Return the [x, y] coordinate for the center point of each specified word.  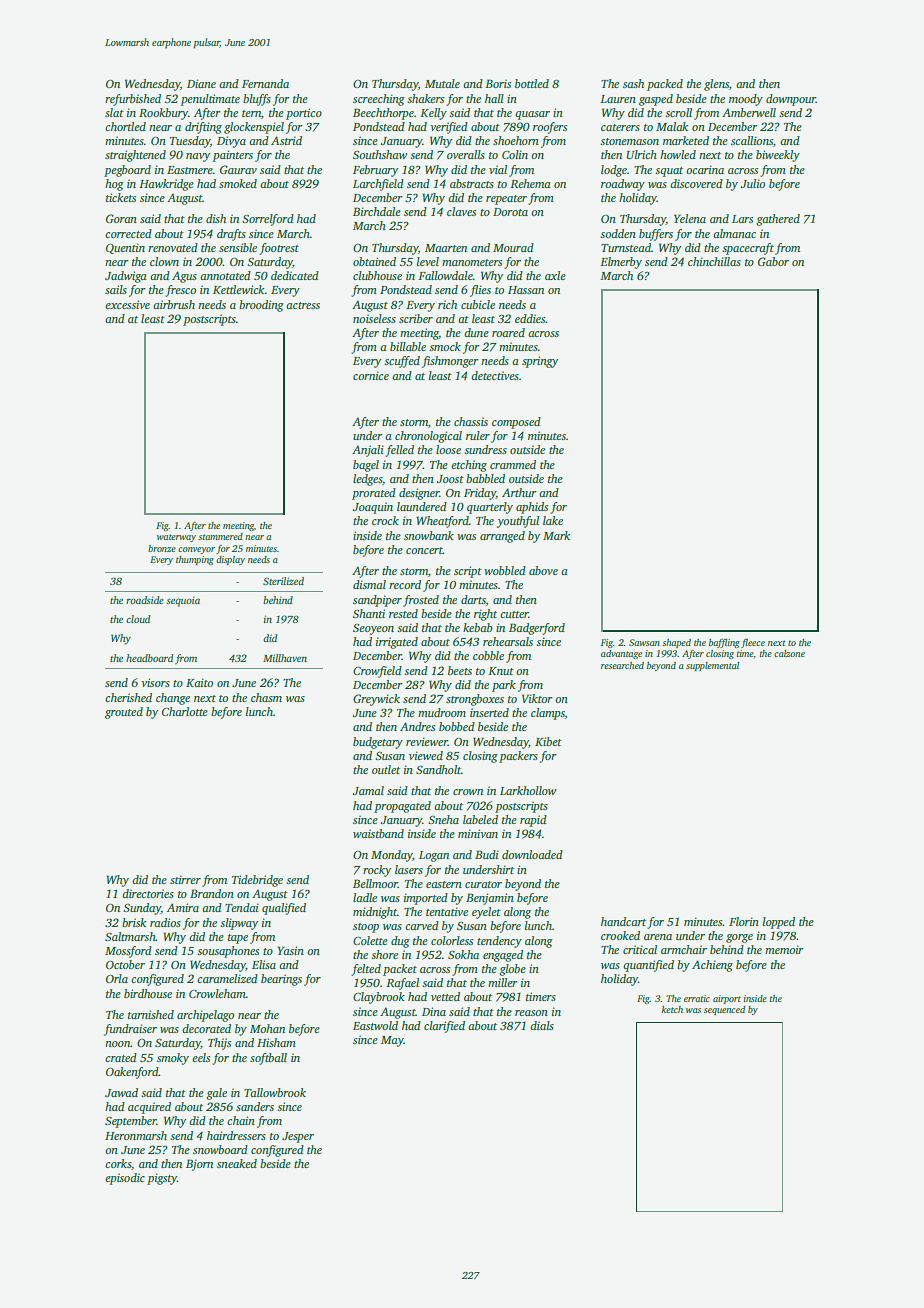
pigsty [162, 1179]
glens [716, 85]
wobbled [505, 570]
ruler [478, 435]
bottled [532, 83]
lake [553, 520]
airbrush [174, 304]
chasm [266, 697]
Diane [201, 83]
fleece [753, 643]
